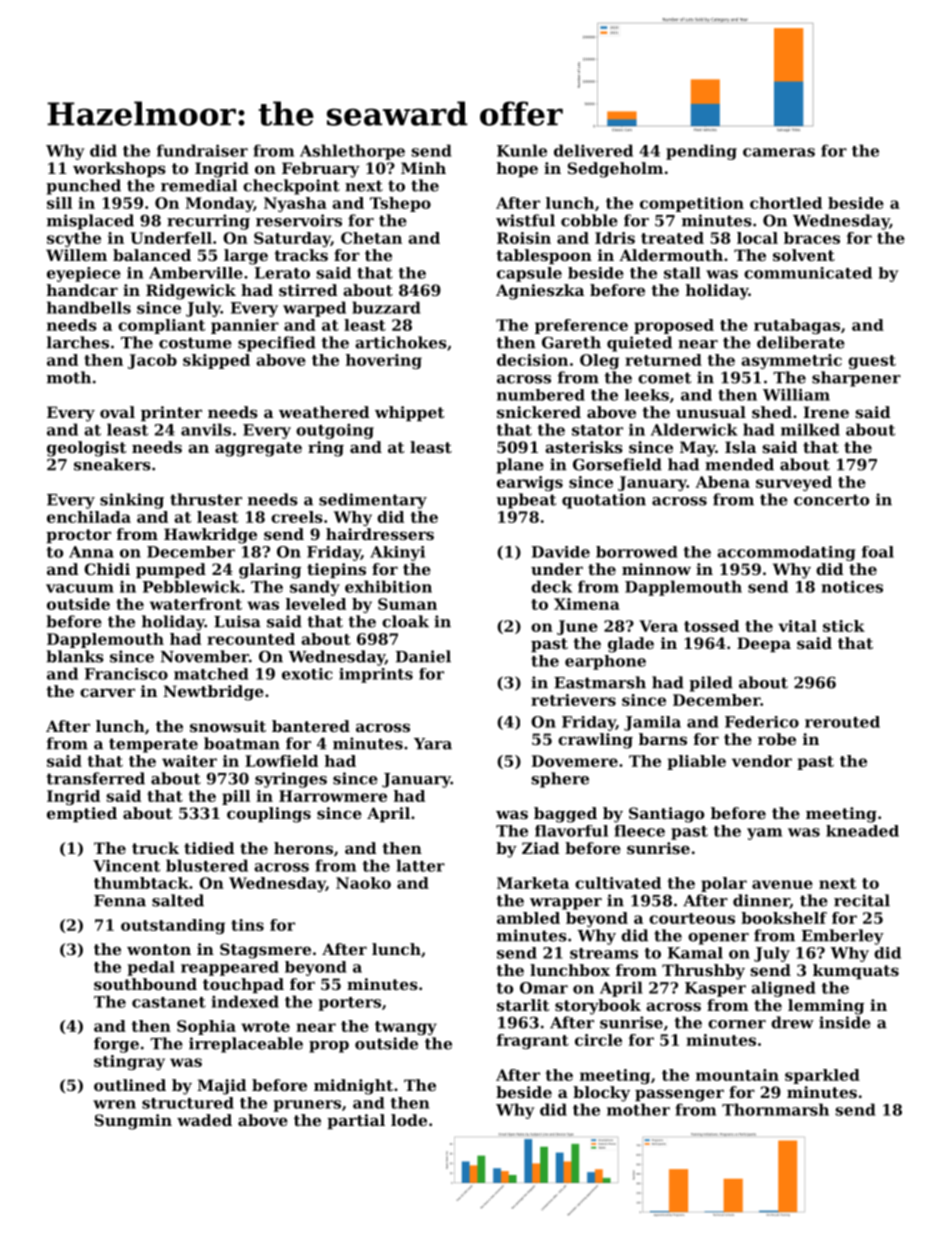 This screenshot has height=1233, width=952. What do you see at coordinates (95, 778) in the screenshot?
I see `transferred` at bounding box center [95, 778].
